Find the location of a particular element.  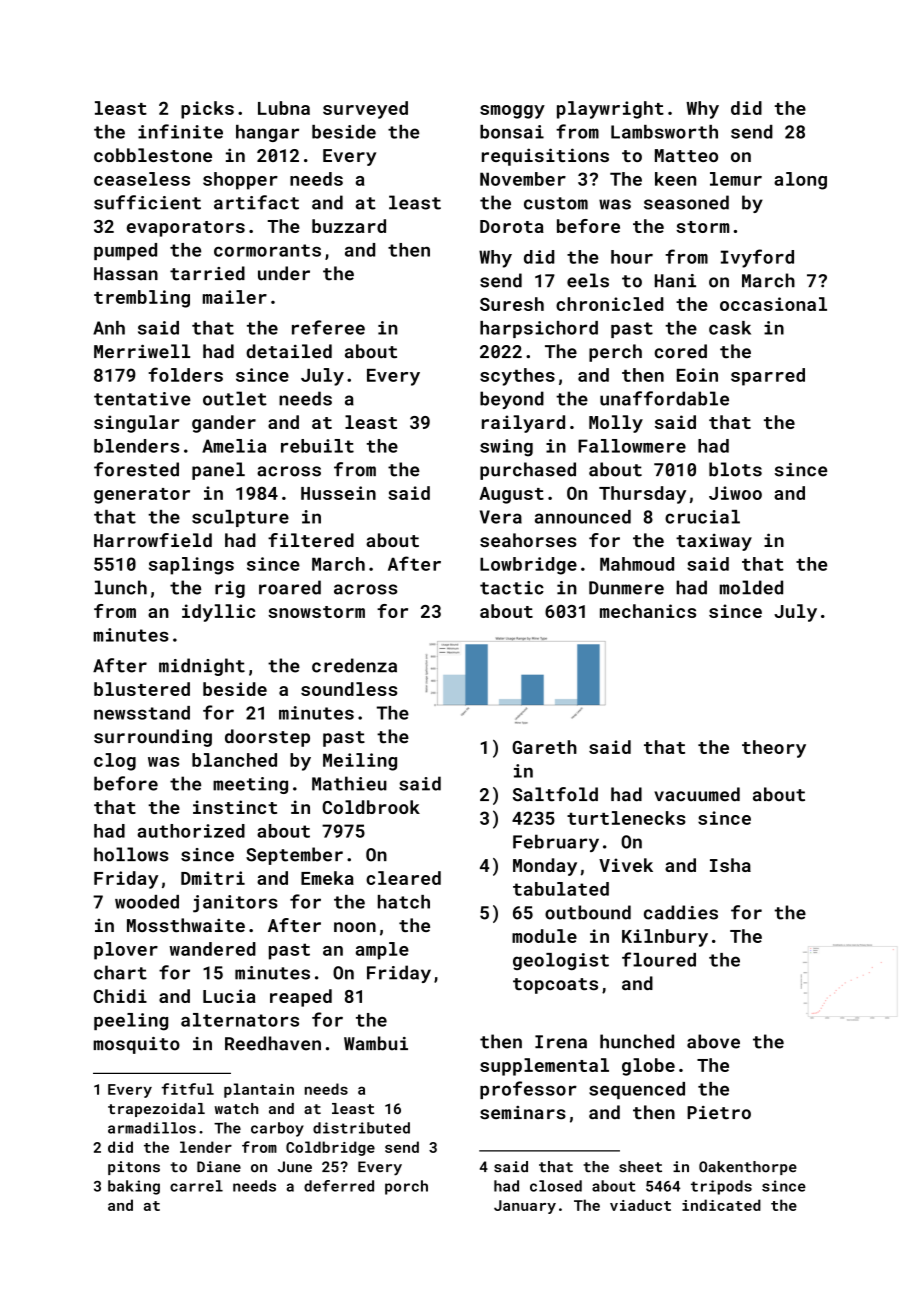

above is located at coordinates (713, 1041).
